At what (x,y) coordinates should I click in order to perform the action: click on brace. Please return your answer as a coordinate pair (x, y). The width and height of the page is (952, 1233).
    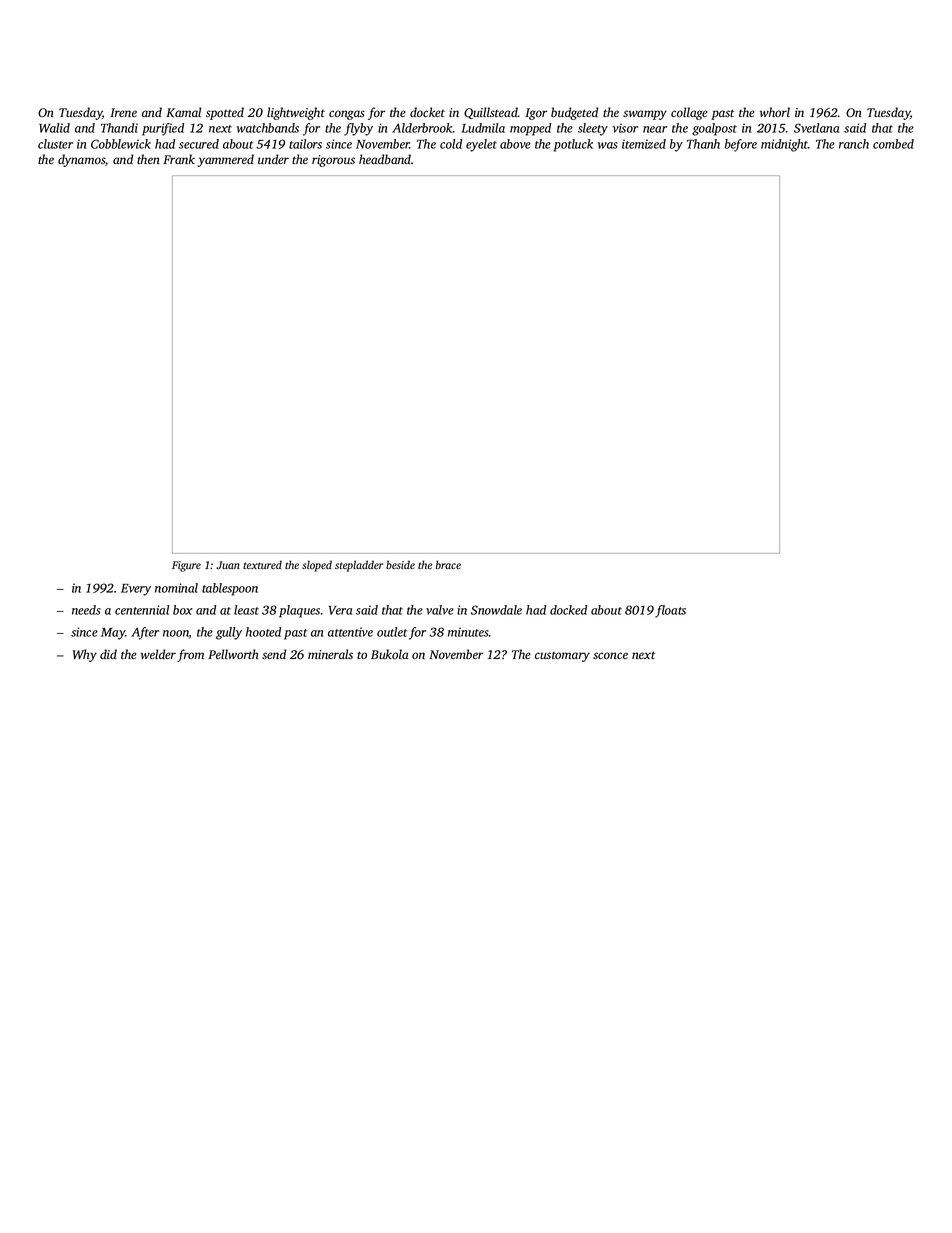
    Looking at the image, I should click on (448, 564).
